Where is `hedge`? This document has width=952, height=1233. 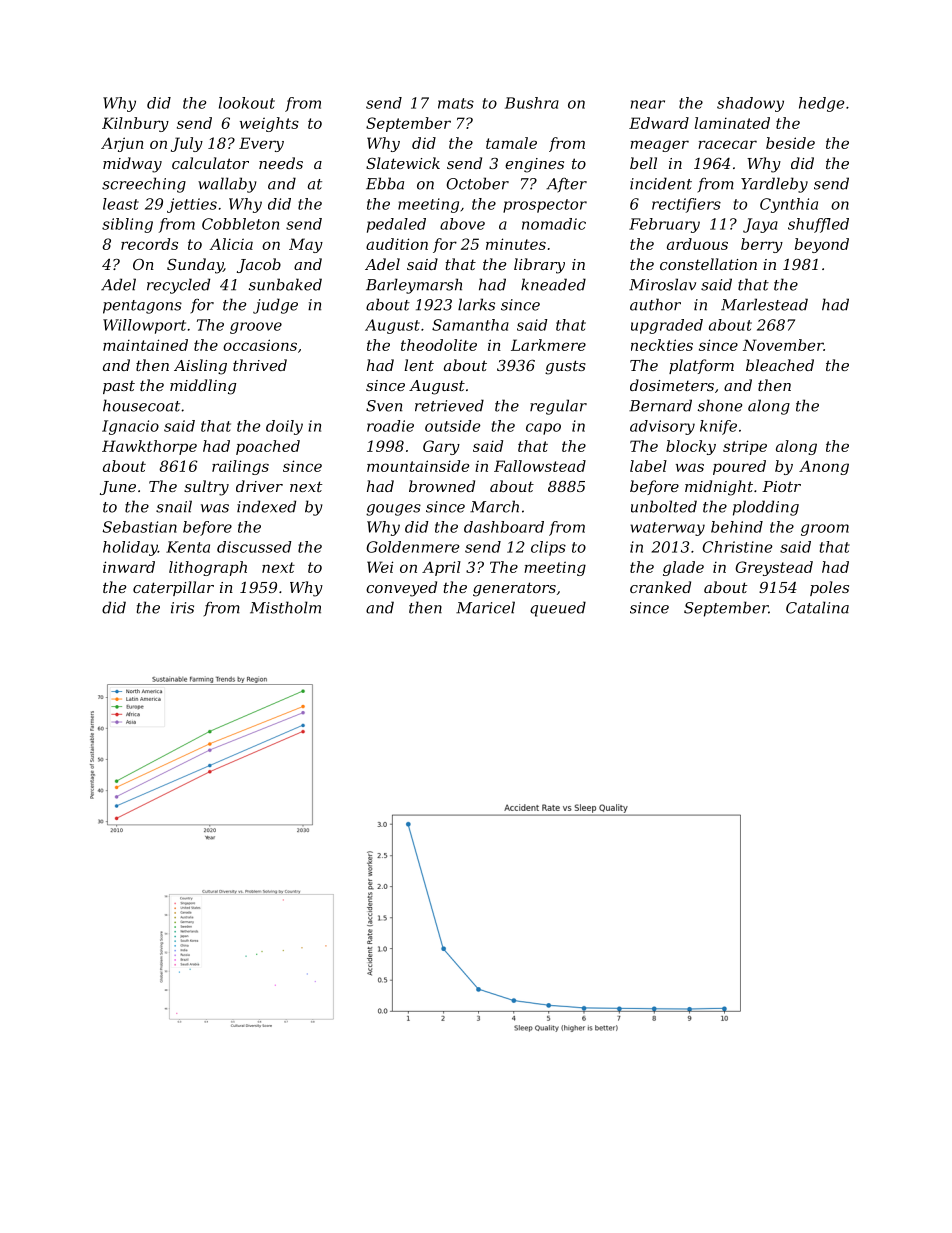
hedge is located at coordinates (822, 104).
